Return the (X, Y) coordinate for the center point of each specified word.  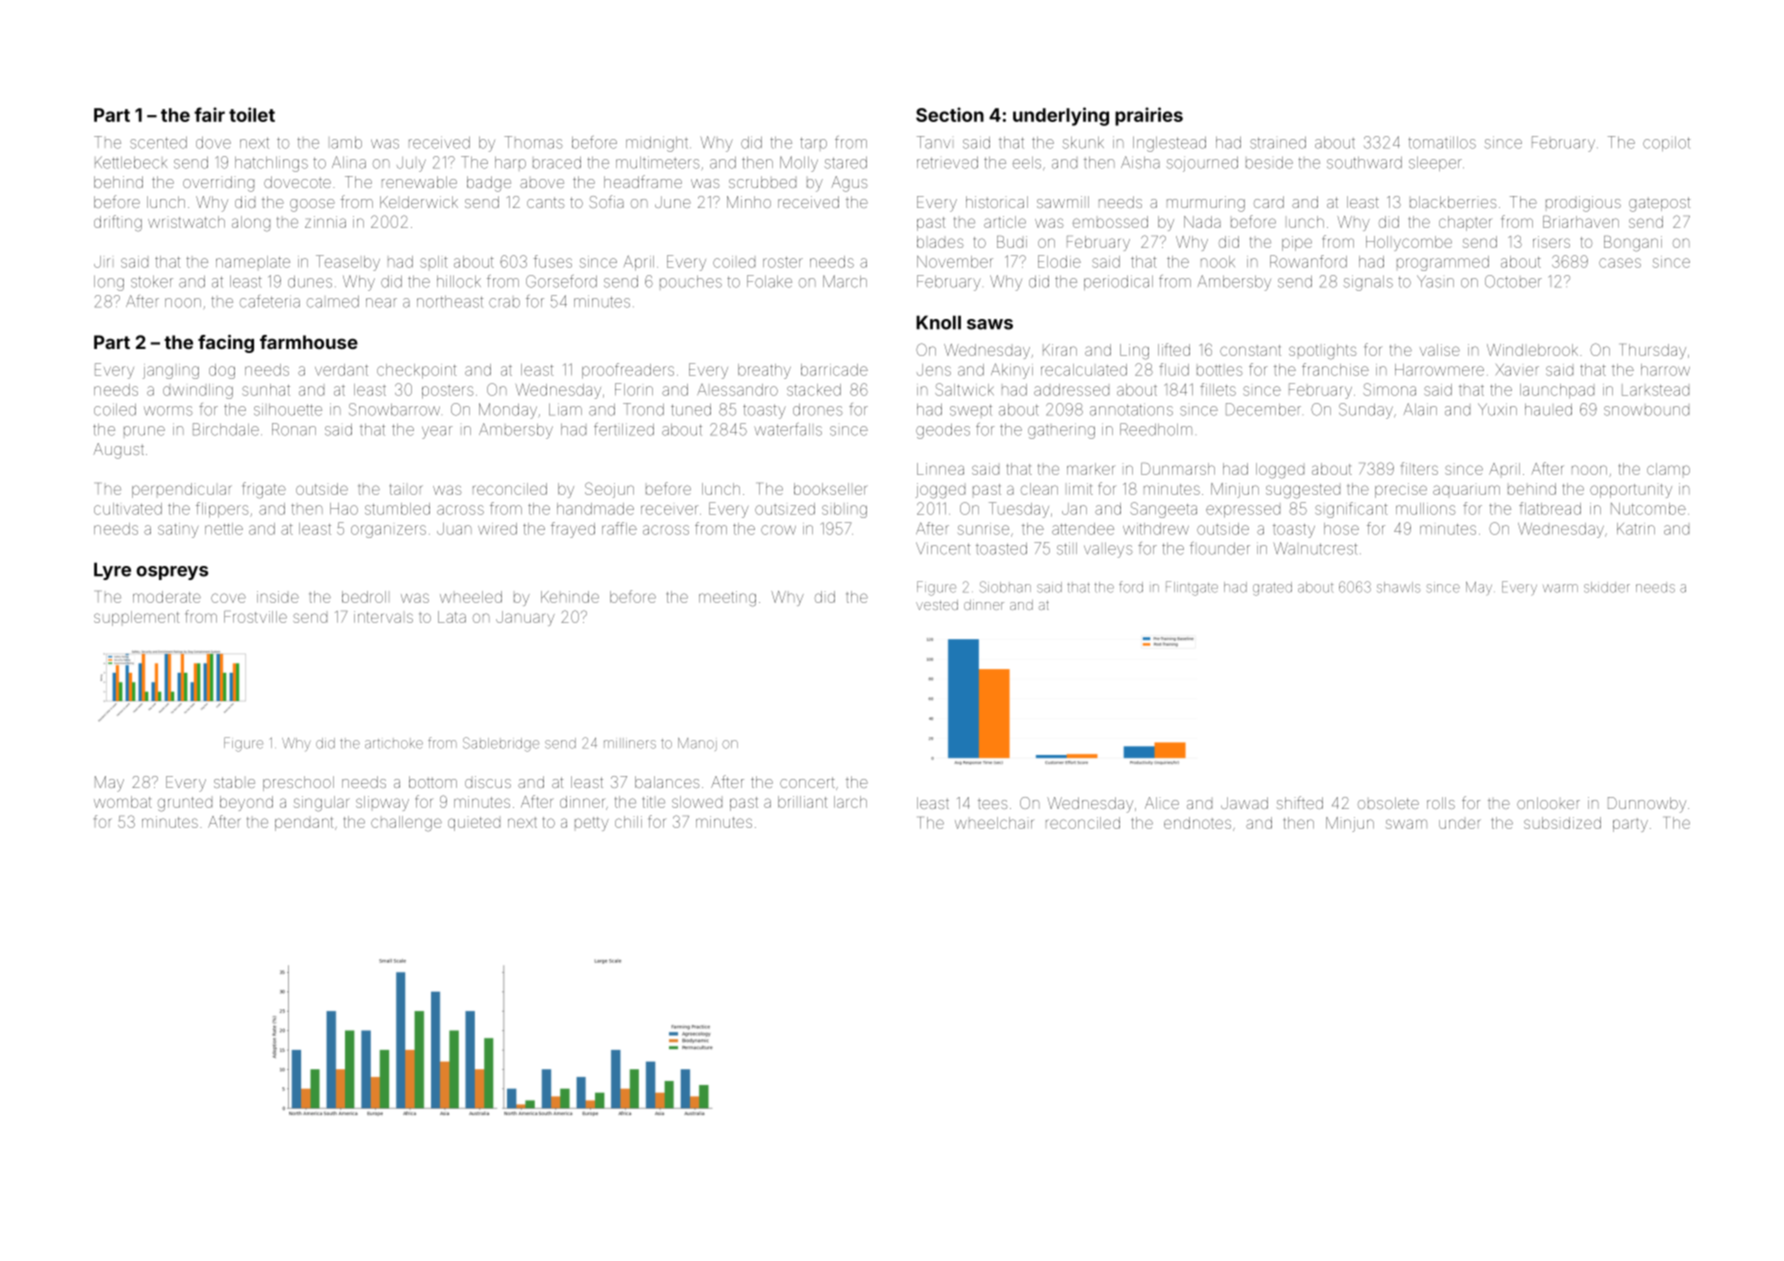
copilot (1666, 143)
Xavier (1517, 370)
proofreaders (628, 371)
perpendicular (182, 490)
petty (592, 824)
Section (950, 114)
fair (209, 114)
